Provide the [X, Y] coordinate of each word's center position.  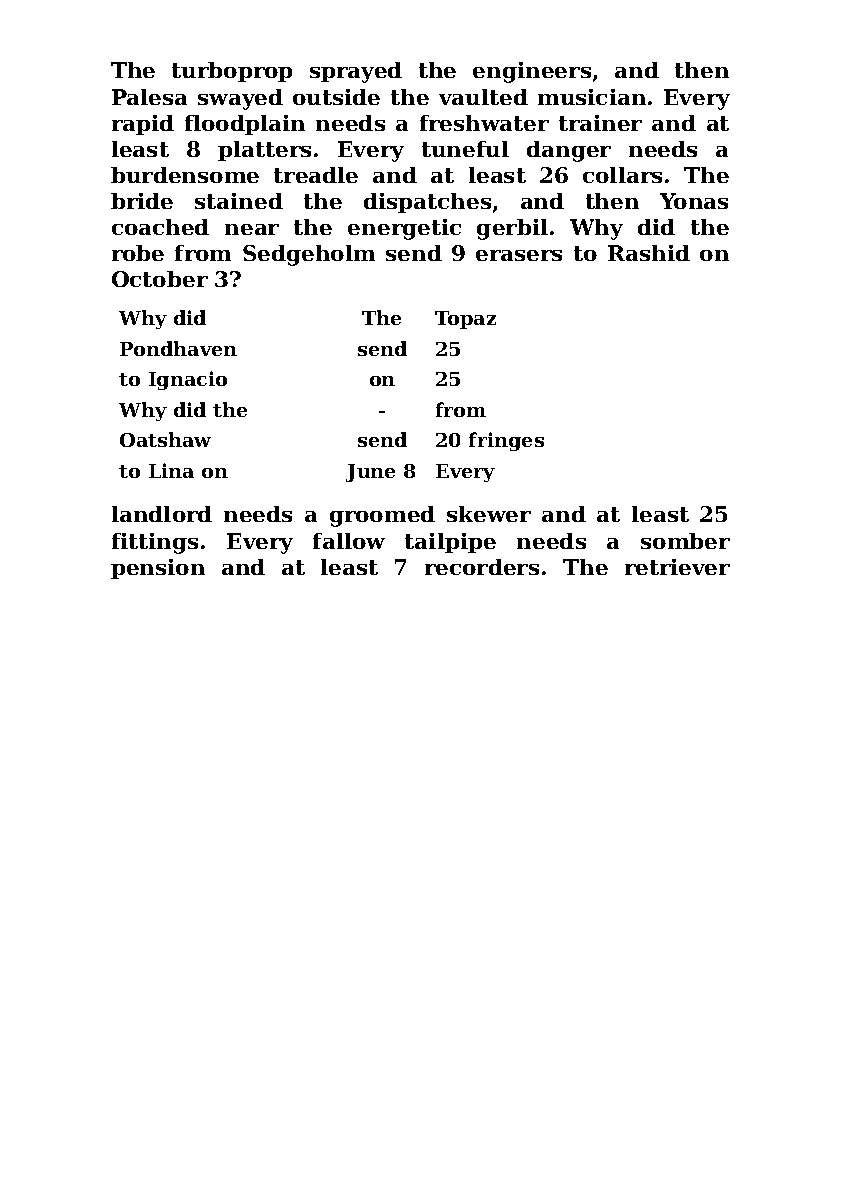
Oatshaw [165, 439]
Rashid [649, 253]
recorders [482, 567]
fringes [506, 441]
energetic [404, 229]
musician [592, 97]
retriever [677, 567]
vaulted [483, 97]
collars [622, 175]
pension [158, 569]
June [370, 473]
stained [239, 201]
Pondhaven [178, 348]
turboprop [232, 72]
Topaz [465, 320]
